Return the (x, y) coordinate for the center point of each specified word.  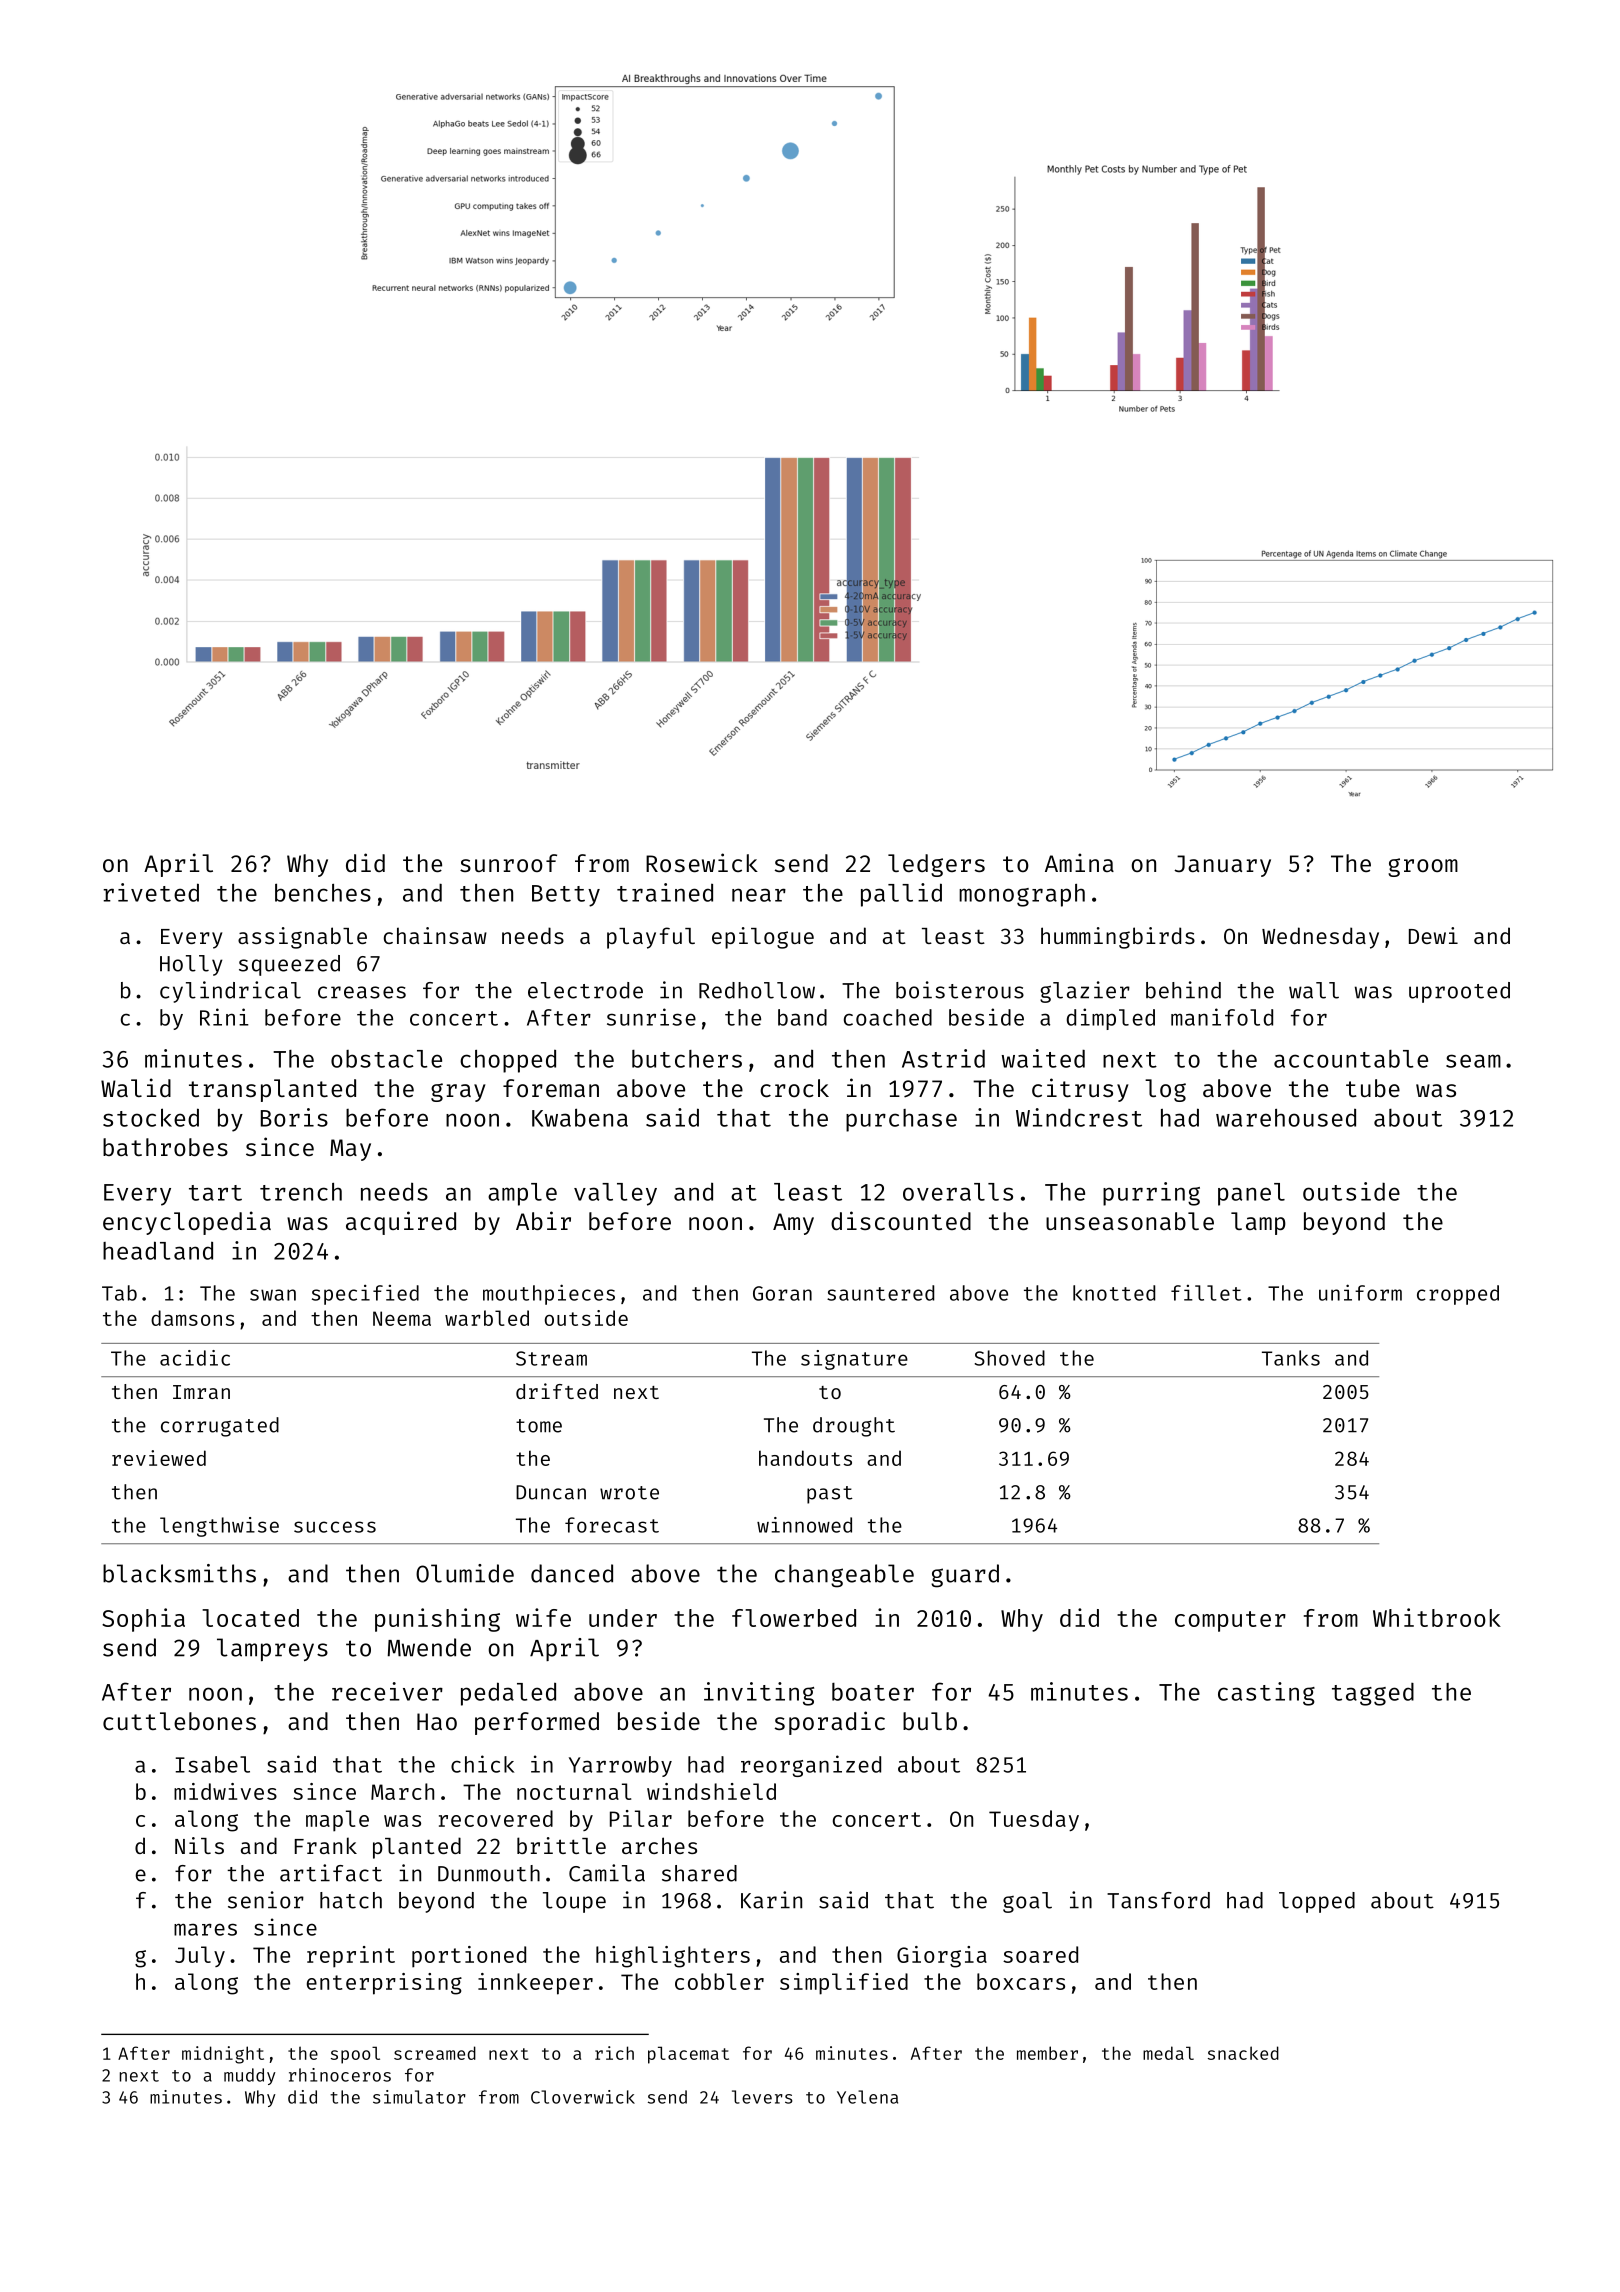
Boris (294, 1117)
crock (794, 1088)
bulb (930, 1721)
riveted (151, 892)
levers (762, 2097)
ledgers (936, 865)
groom (1423, 867)
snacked (1243, 2053)
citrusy (1080, 1090)
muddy (250, 2076)
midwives (225, 1791)
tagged (1373, 1694)
